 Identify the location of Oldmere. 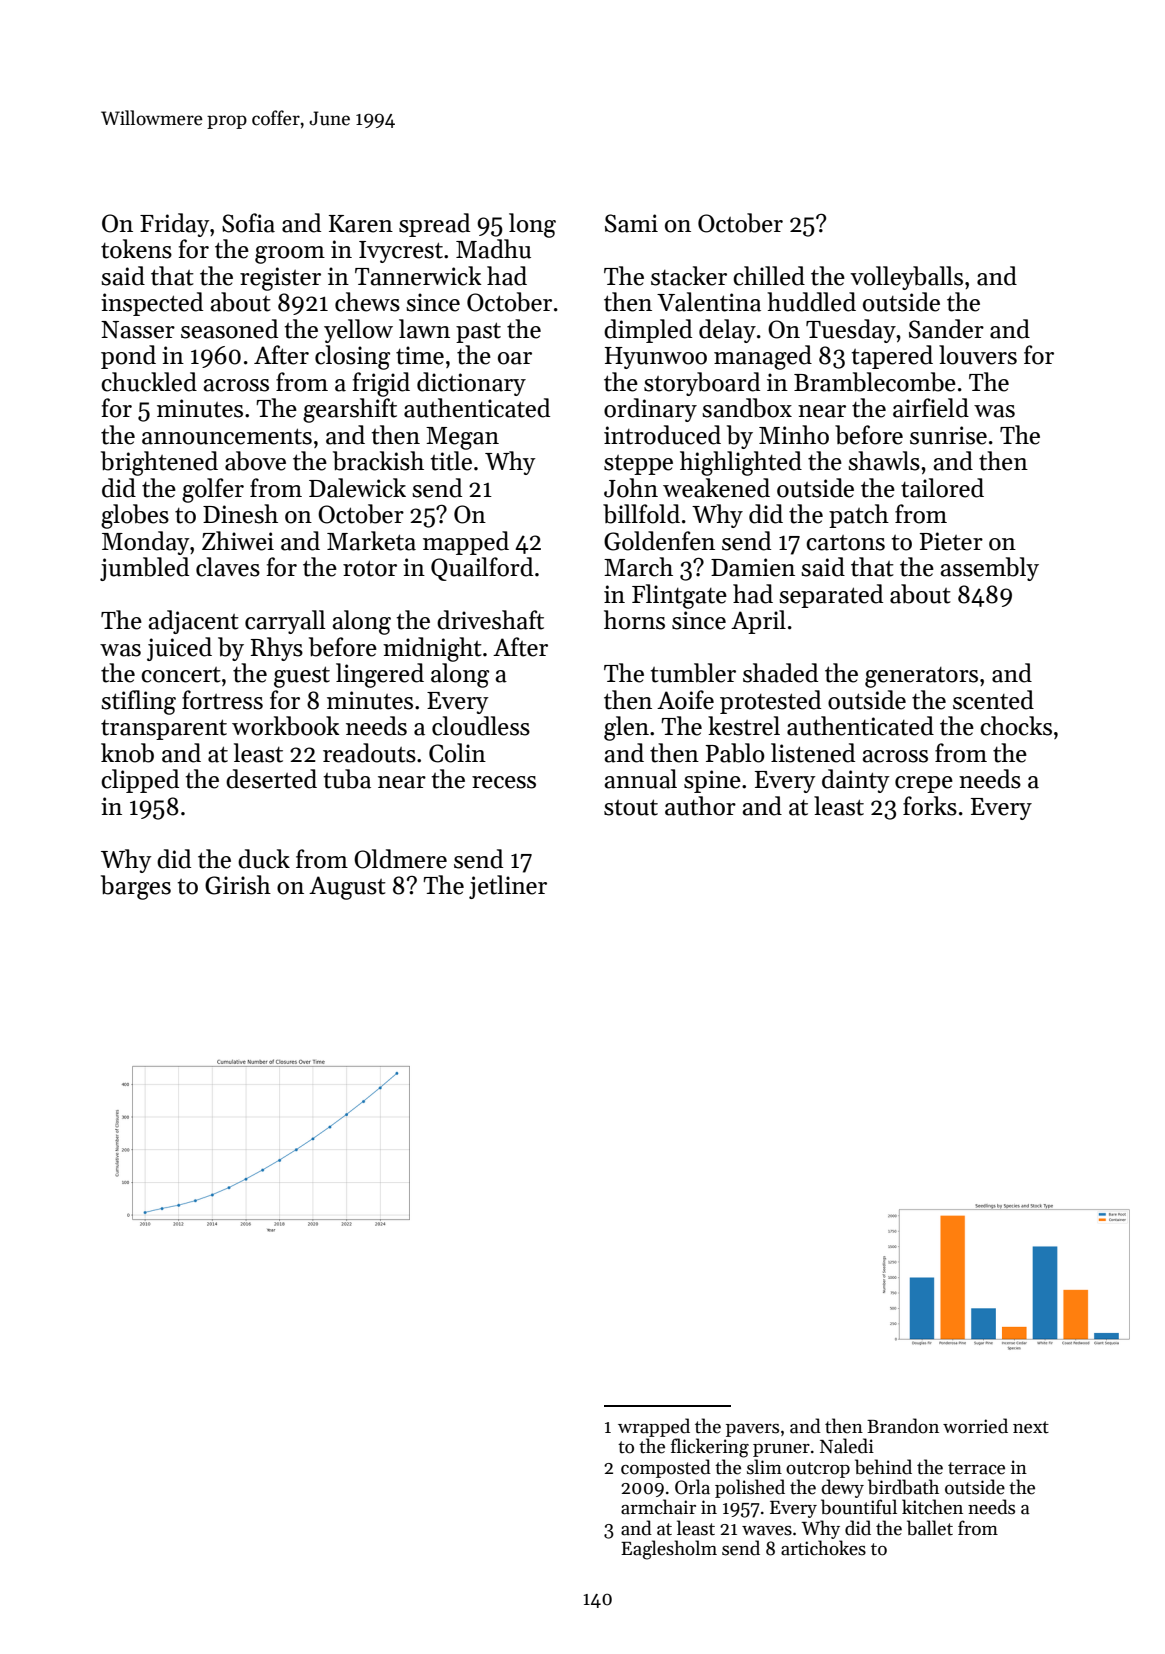
(400, 859).
